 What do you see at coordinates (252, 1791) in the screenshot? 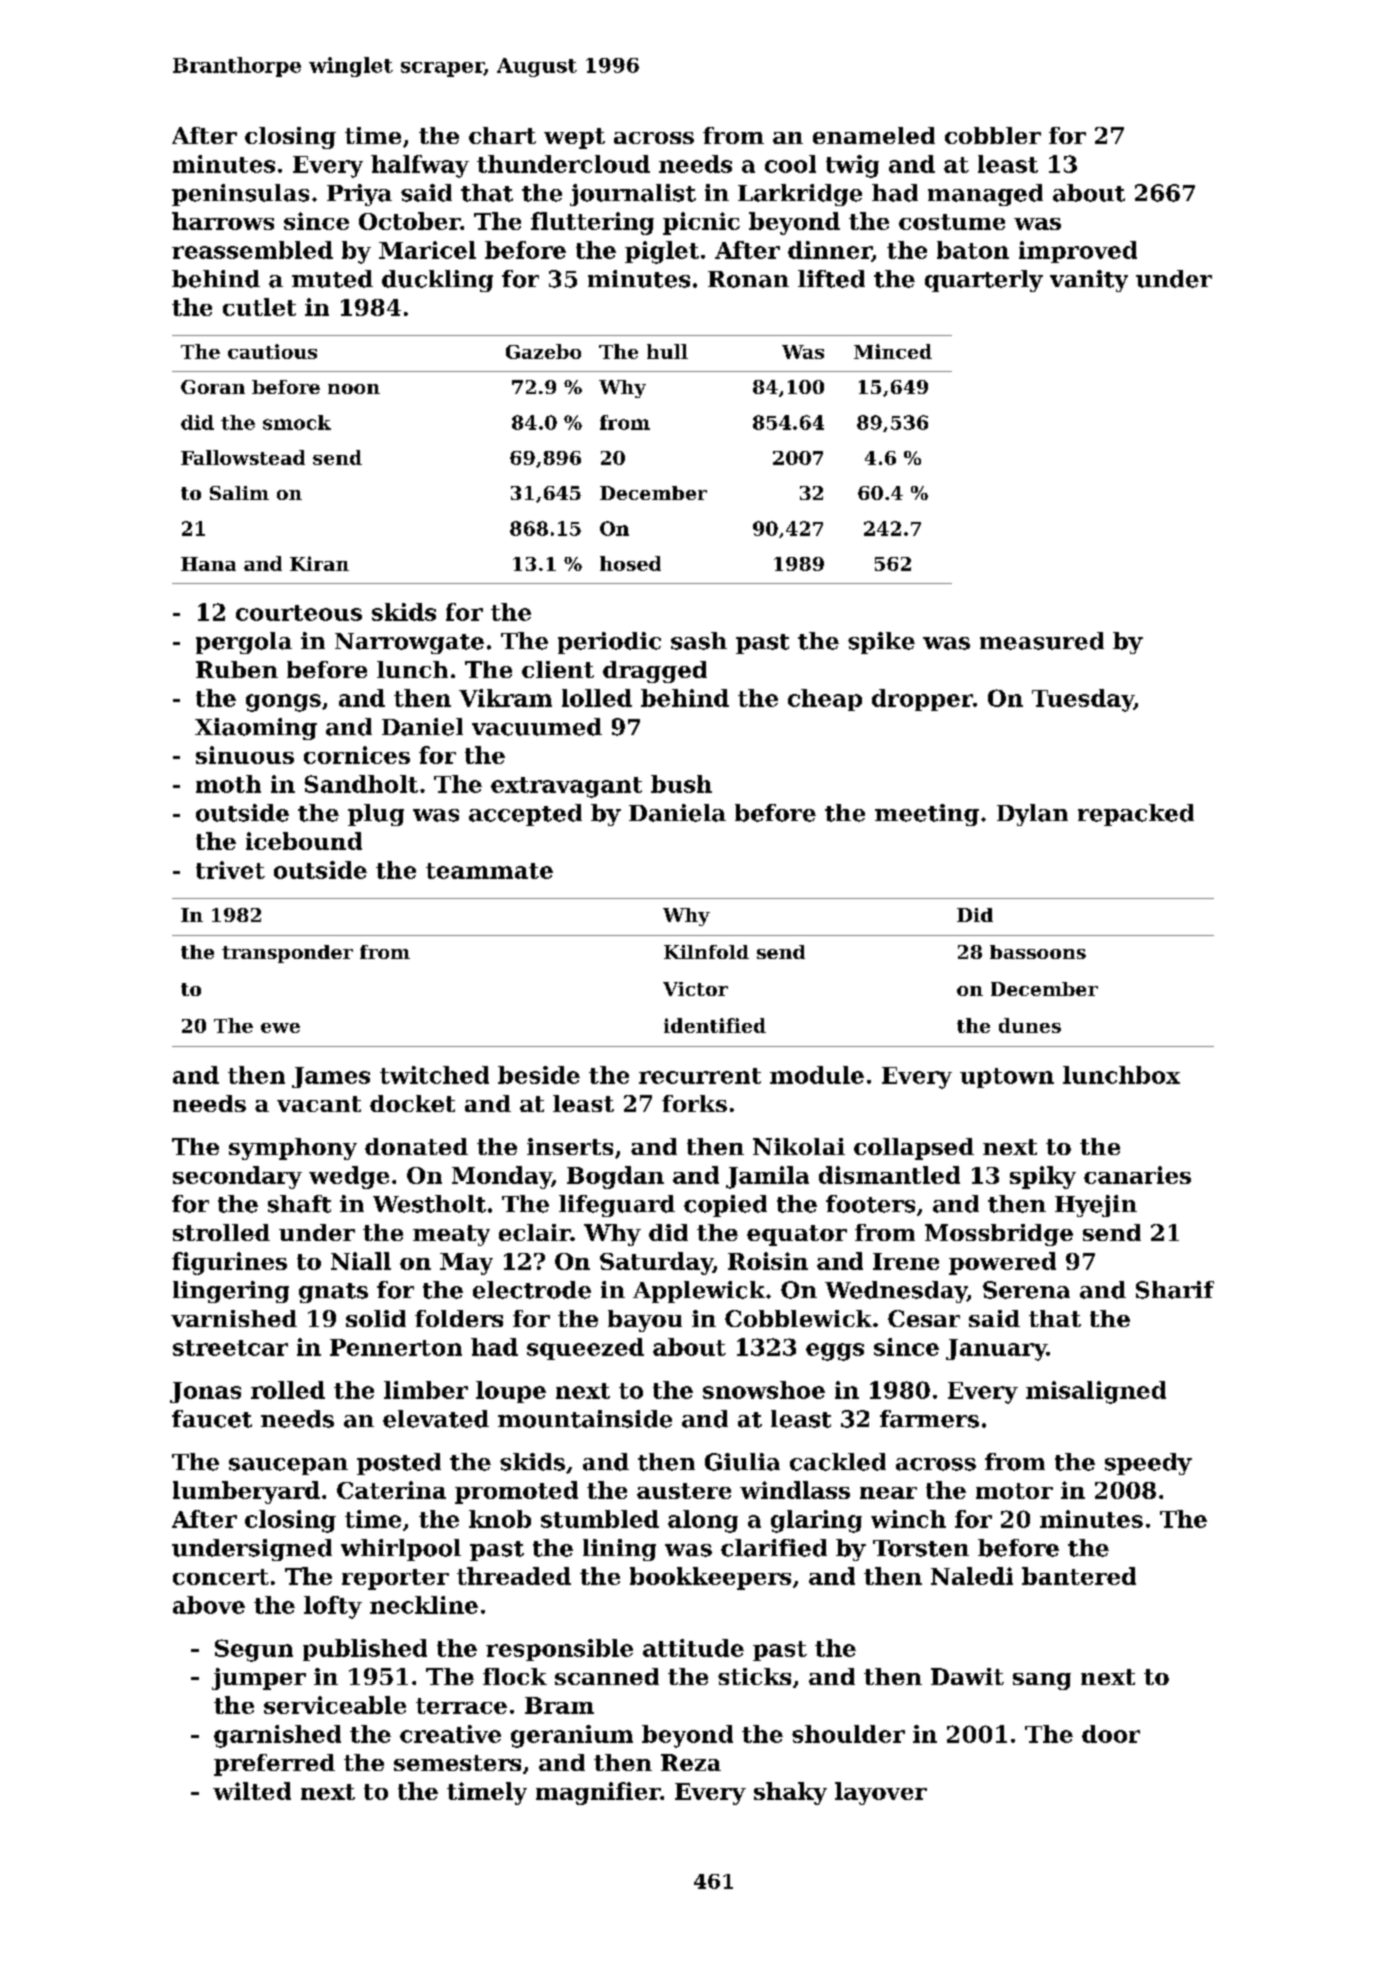
I see `wilted` at bounding box center [252, 1791].
